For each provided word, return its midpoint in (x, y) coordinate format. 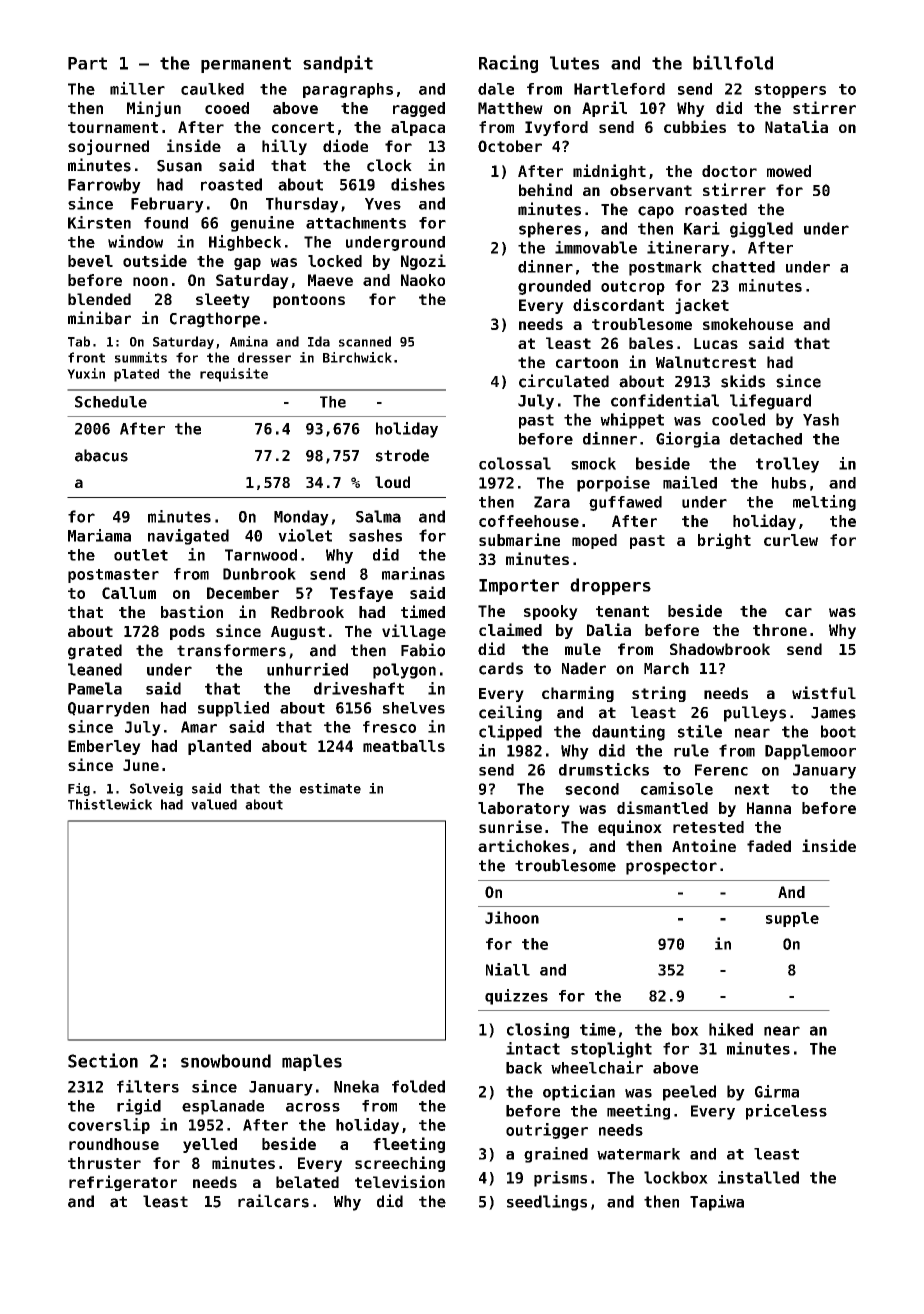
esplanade (223, 1107)
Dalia (609, 629)
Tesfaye (361, 594)
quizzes (516, 997)
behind (545, 189)
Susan (179, 166)
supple (792, 919)
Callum (129, 593)
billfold (733, 62)
